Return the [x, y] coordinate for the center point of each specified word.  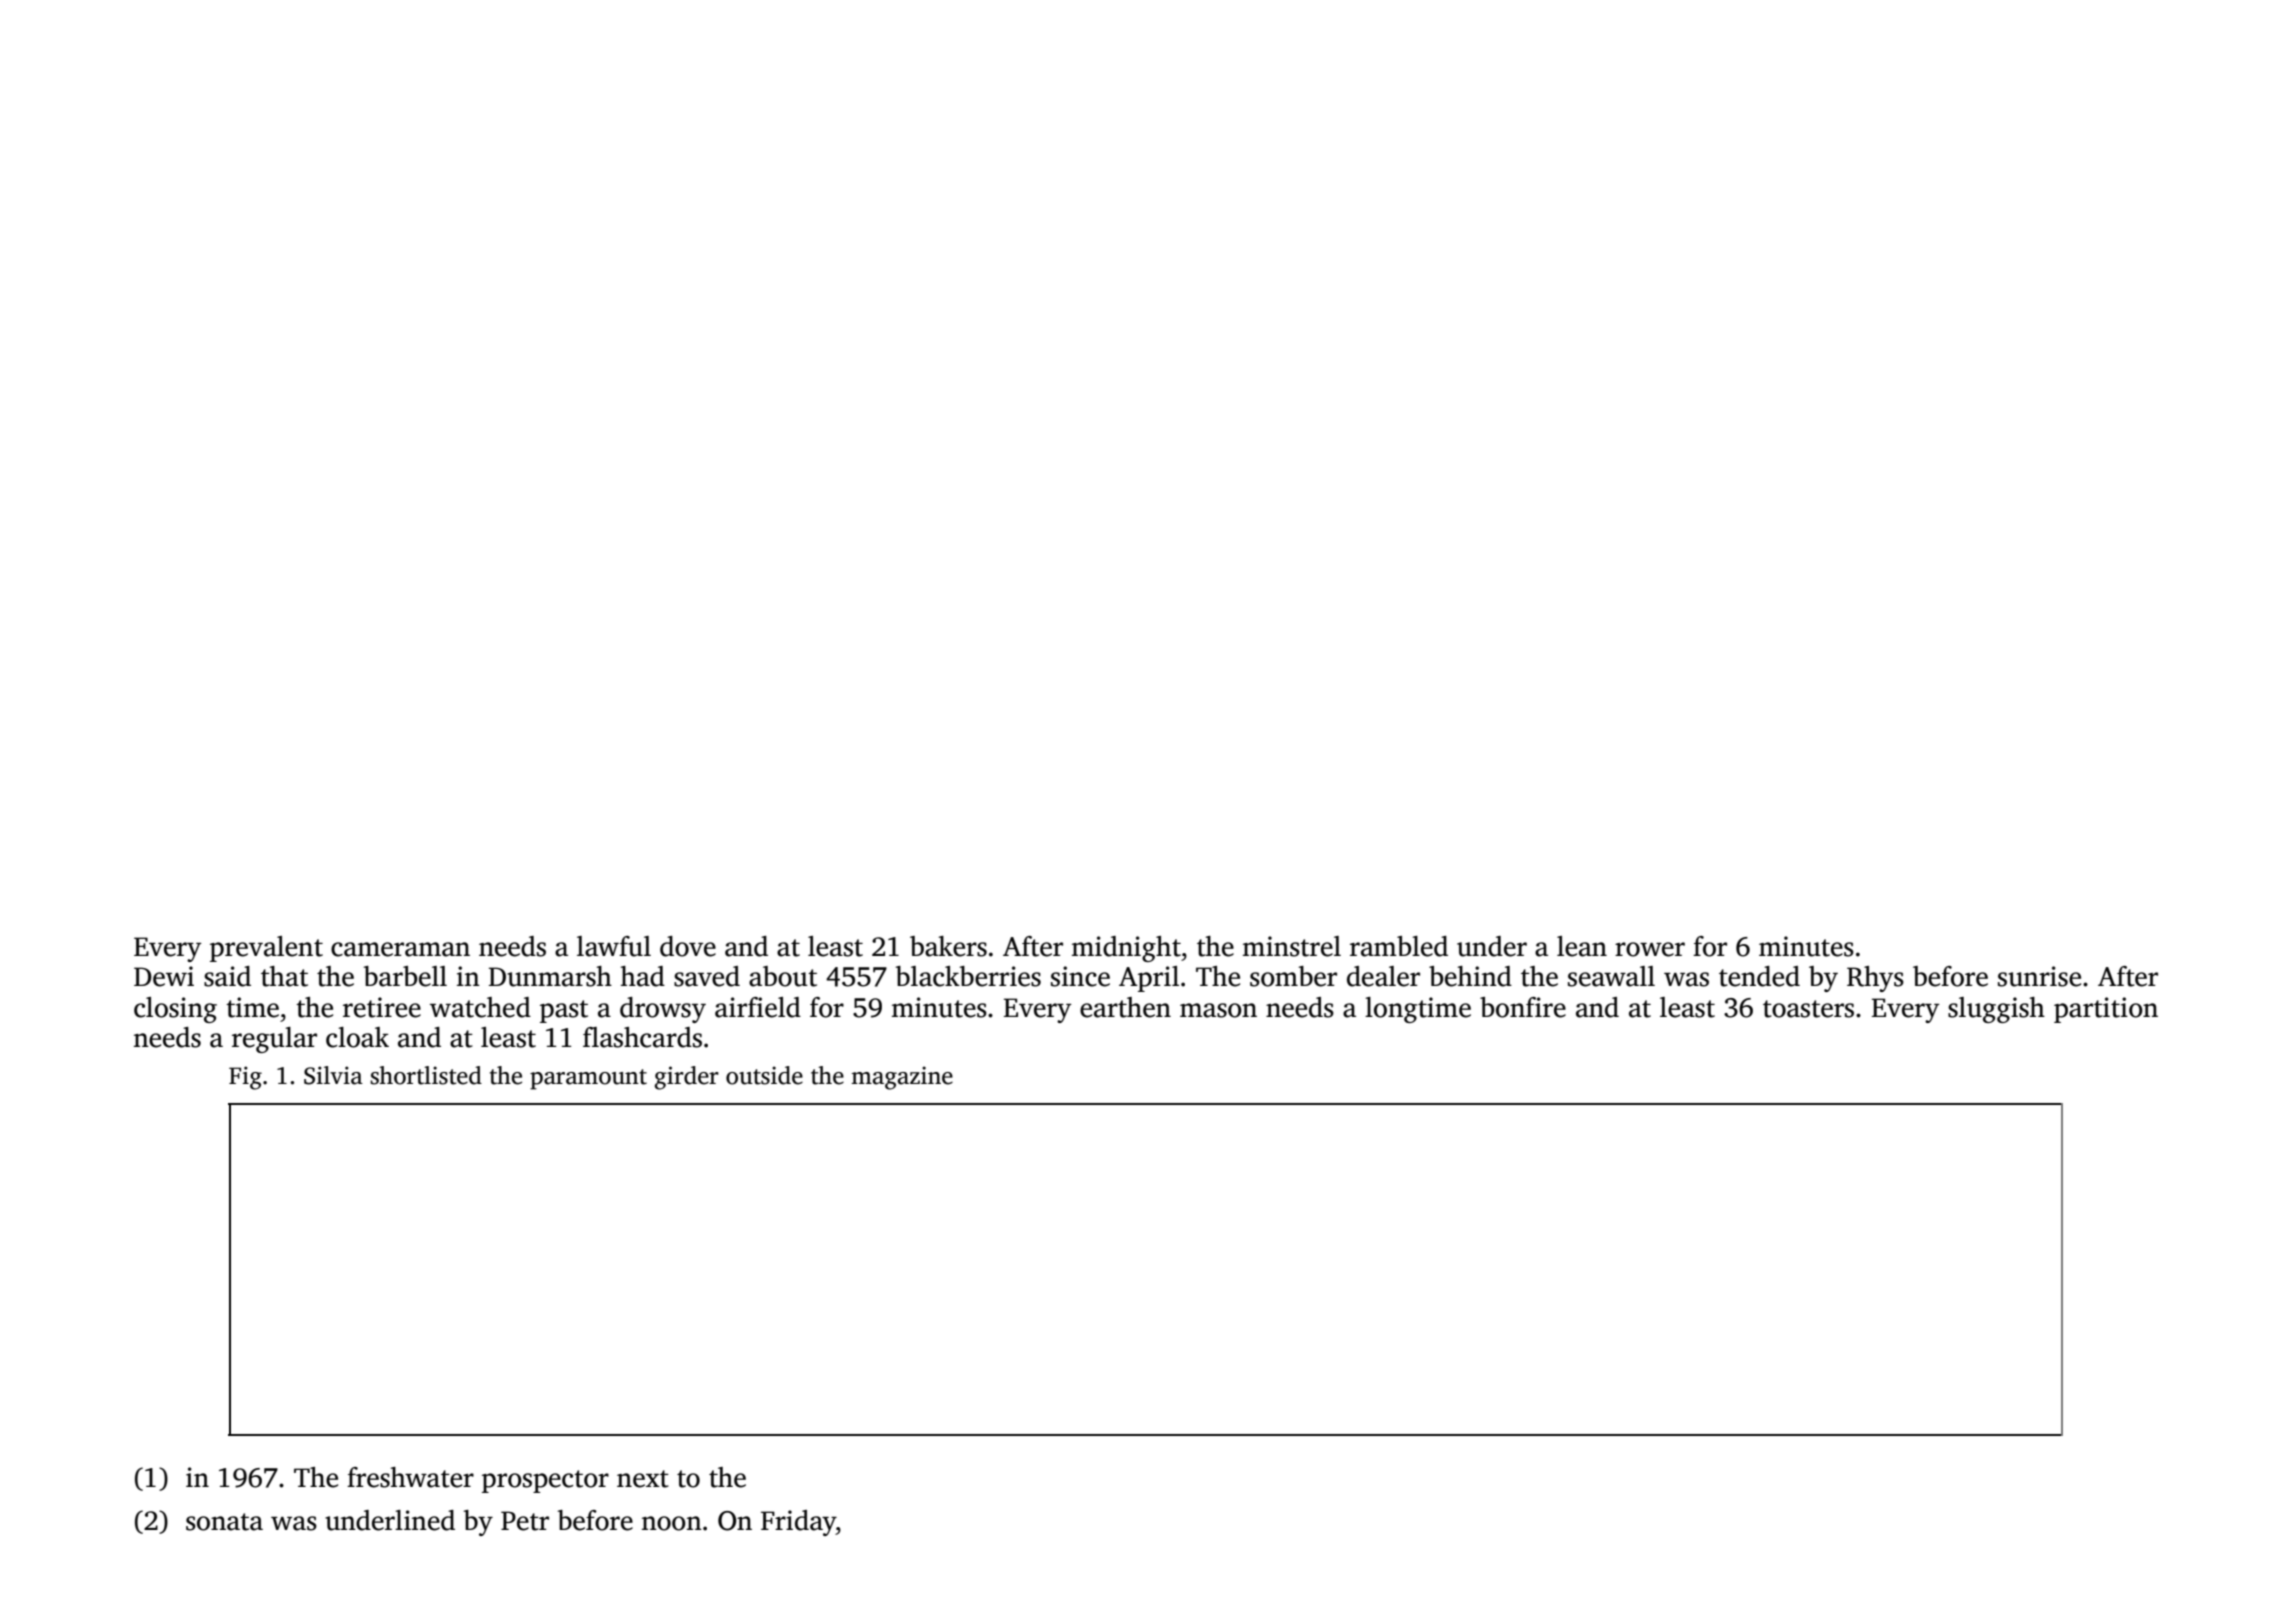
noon [672, 1523]
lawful [614, 946]
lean [1582, 946]
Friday [798, 1523]
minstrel [1292, 946]
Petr [525, 1521]
